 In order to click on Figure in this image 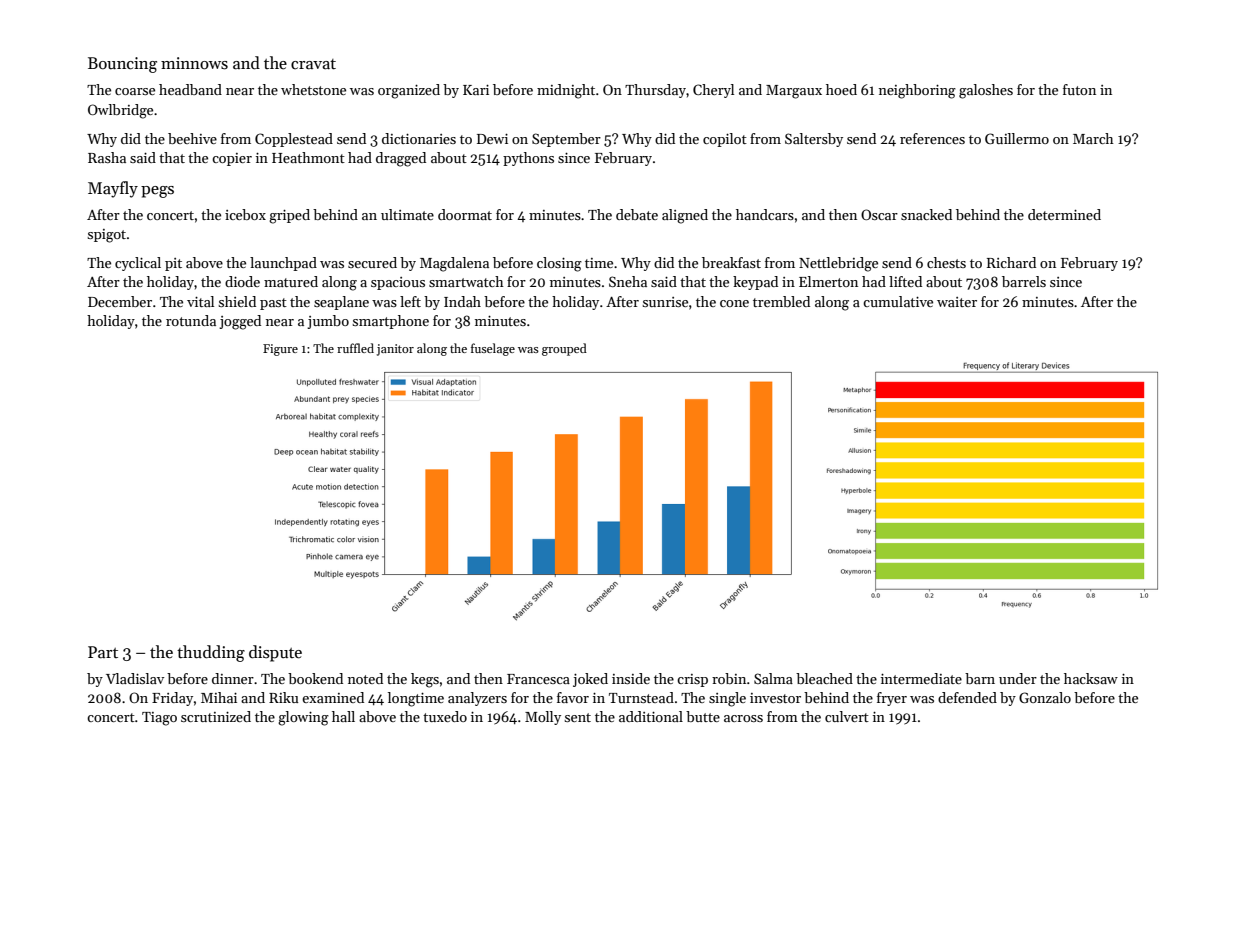, I will do `click(280, 350)`.
